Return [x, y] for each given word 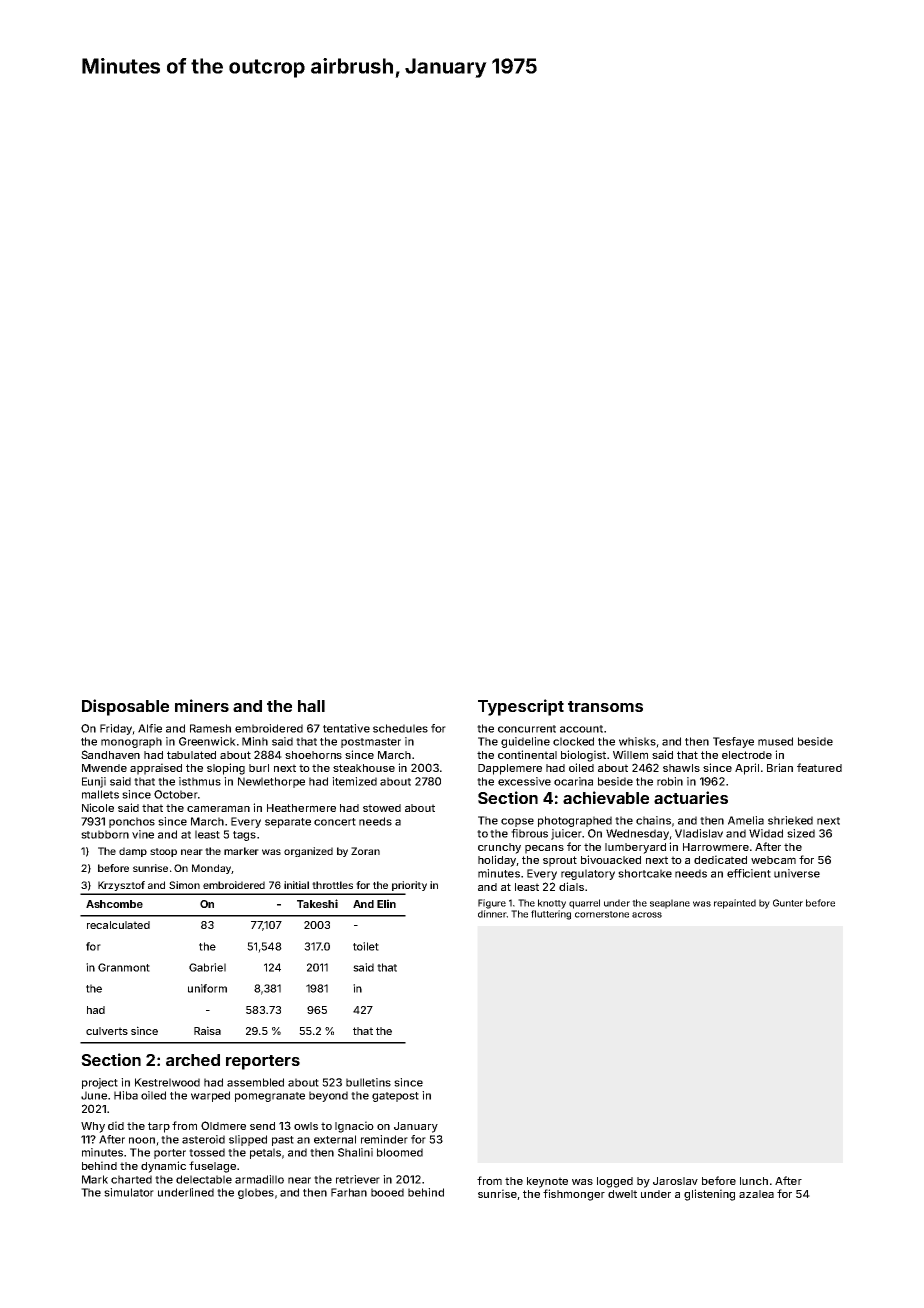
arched [193, 1060]
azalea [756, 1194]
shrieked [790, 820]
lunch [754, 1181]
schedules [400, 728]
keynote [547, 1182]
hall [311, 706]
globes [256, 1193]
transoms [605, 706]
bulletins [368, 1082]
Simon [184, 885]
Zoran [365, 851]
